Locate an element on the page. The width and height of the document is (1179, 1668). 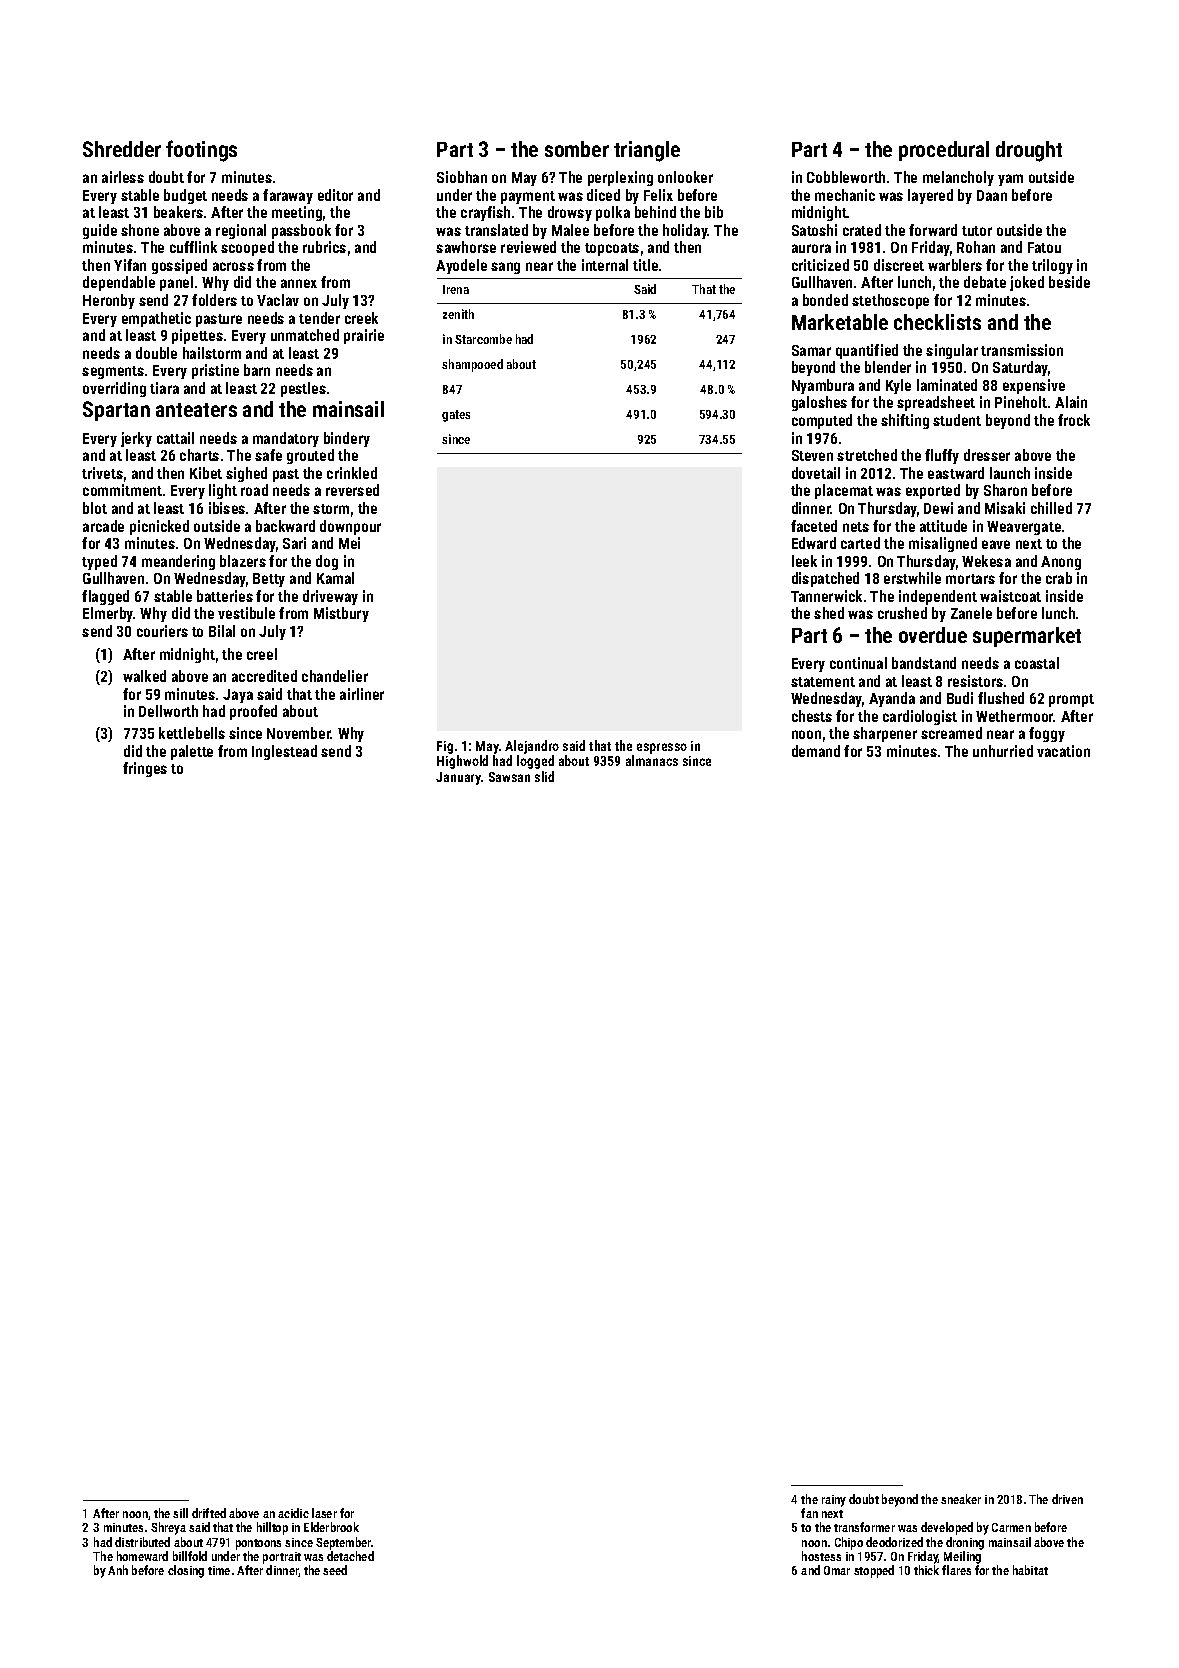
gates is located at coordinates (456, 416).
